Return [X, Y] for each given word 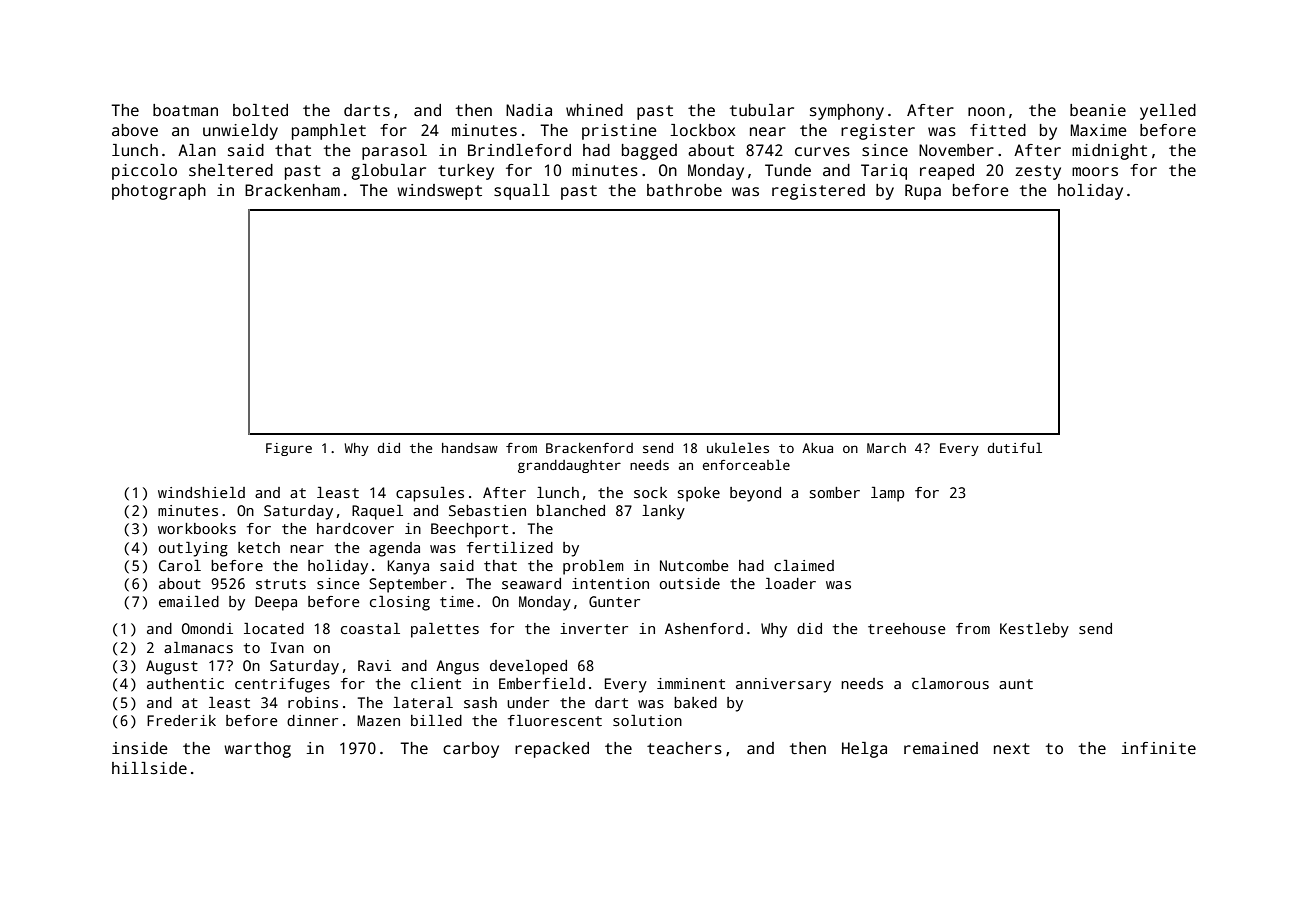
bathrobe [684, 190]
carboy [471, 750]
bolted [260, 110]
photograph [159, 192]
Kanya [408, 567]
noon [986, 111]
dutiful [1015, 447]
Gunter [614, 601]
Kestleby [1034, 630]
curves [822, 152]
